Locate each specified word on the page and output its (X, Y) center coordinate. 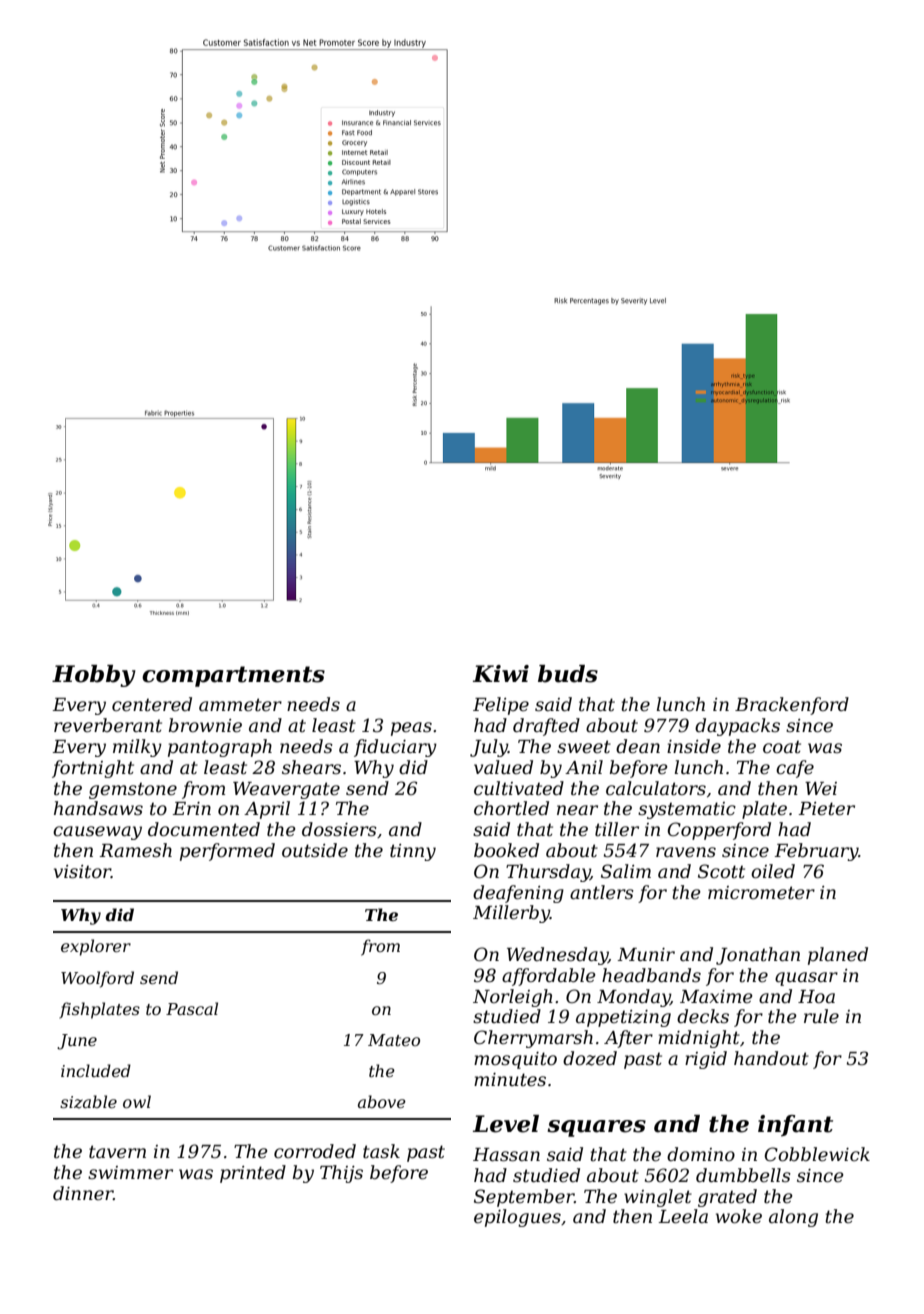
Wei (821, 789)
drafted (546, 727)
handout (771, 1058)
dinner (83, 1193)
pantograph (220, 748)
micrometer (761, 893)
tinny (413, 852)
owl (137, 1101)
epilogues (517, 1218)
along (793, 1218)
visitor (82, 872)
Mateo (394, 1040)
